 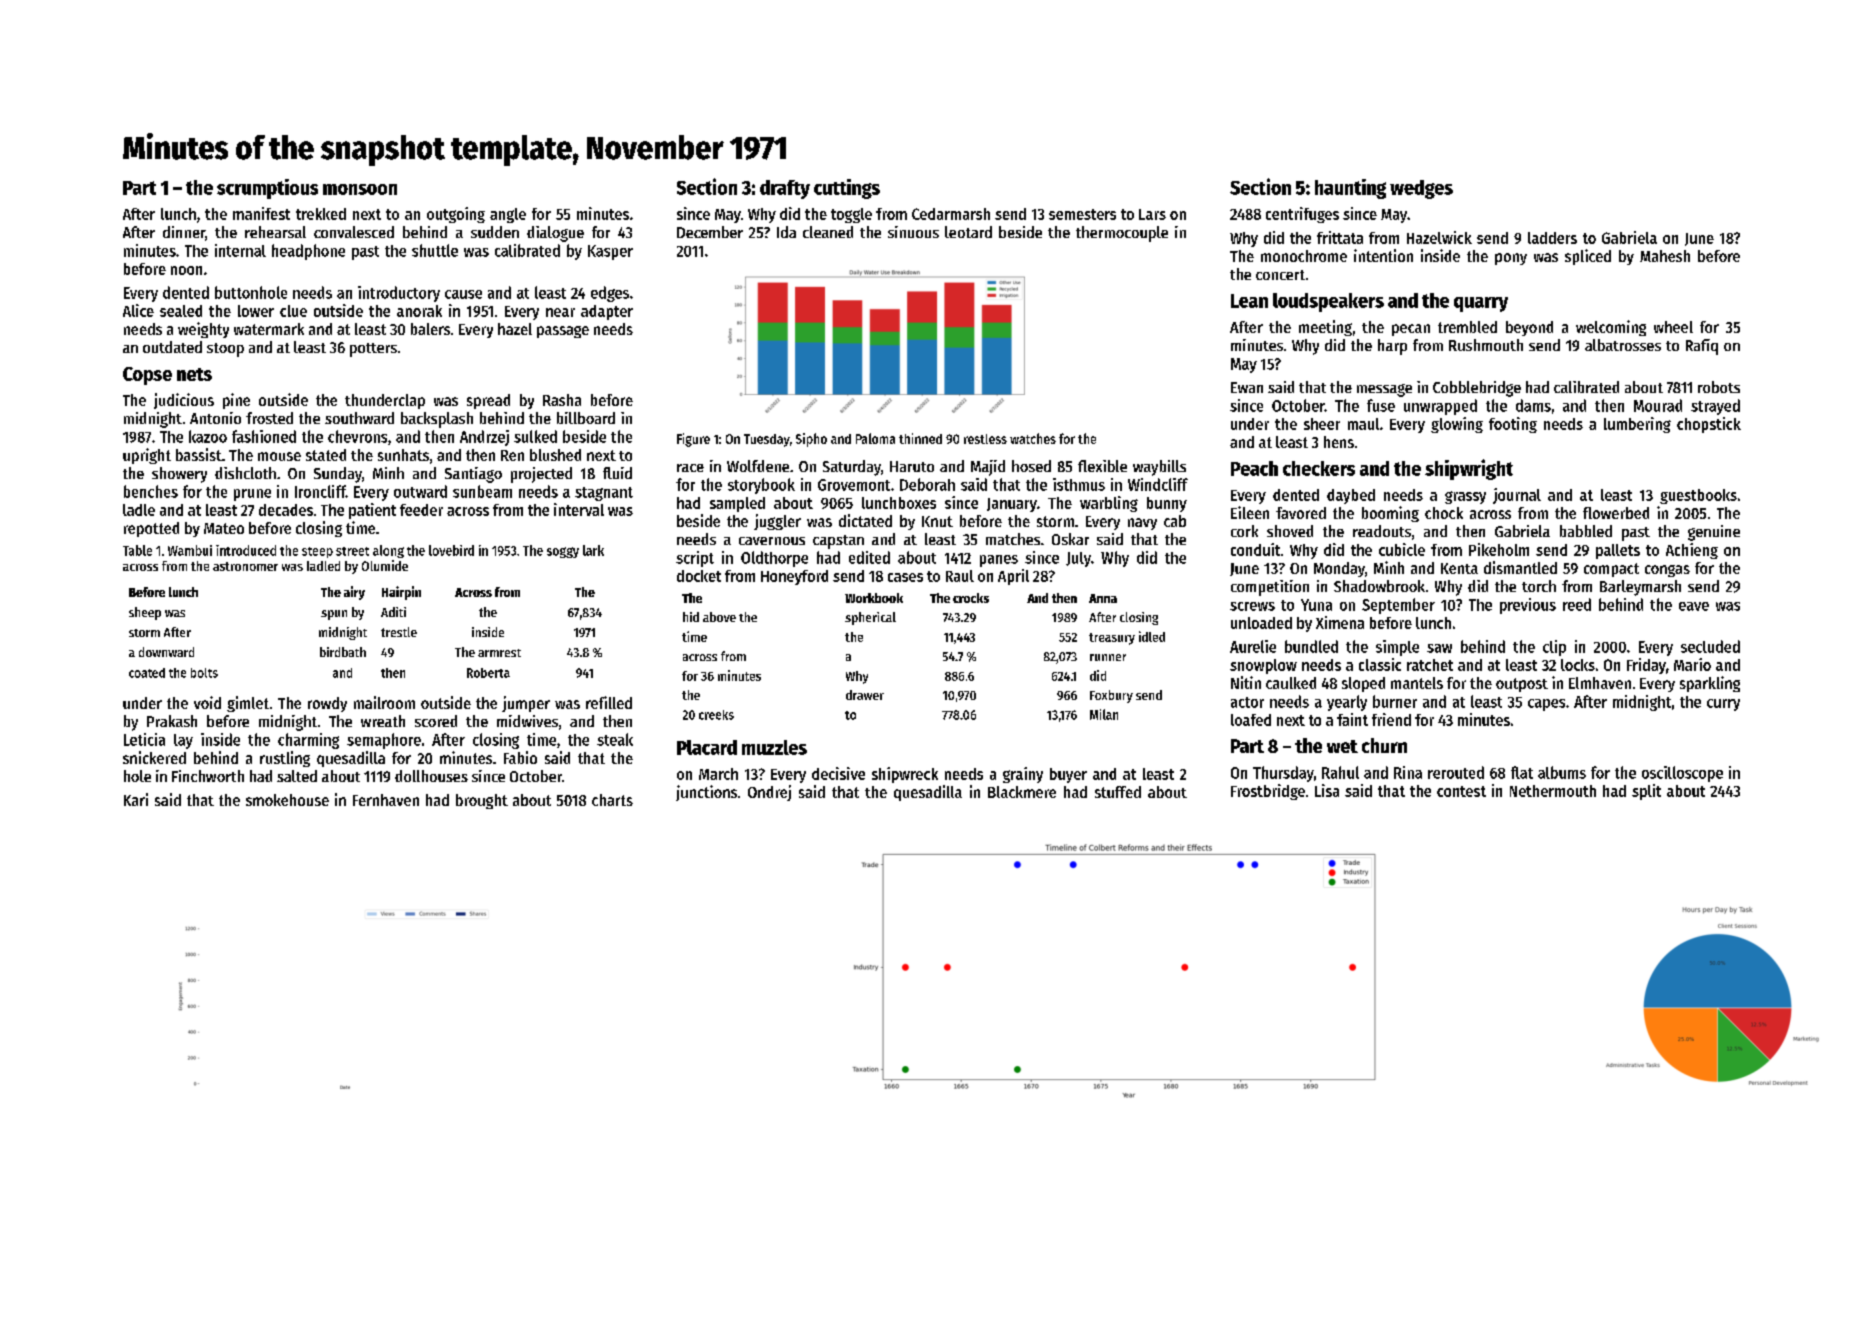 What do you see at coordinates (1103, 598) in the screenshot?
I see `Anna` at bounding box center [1103, 598].
